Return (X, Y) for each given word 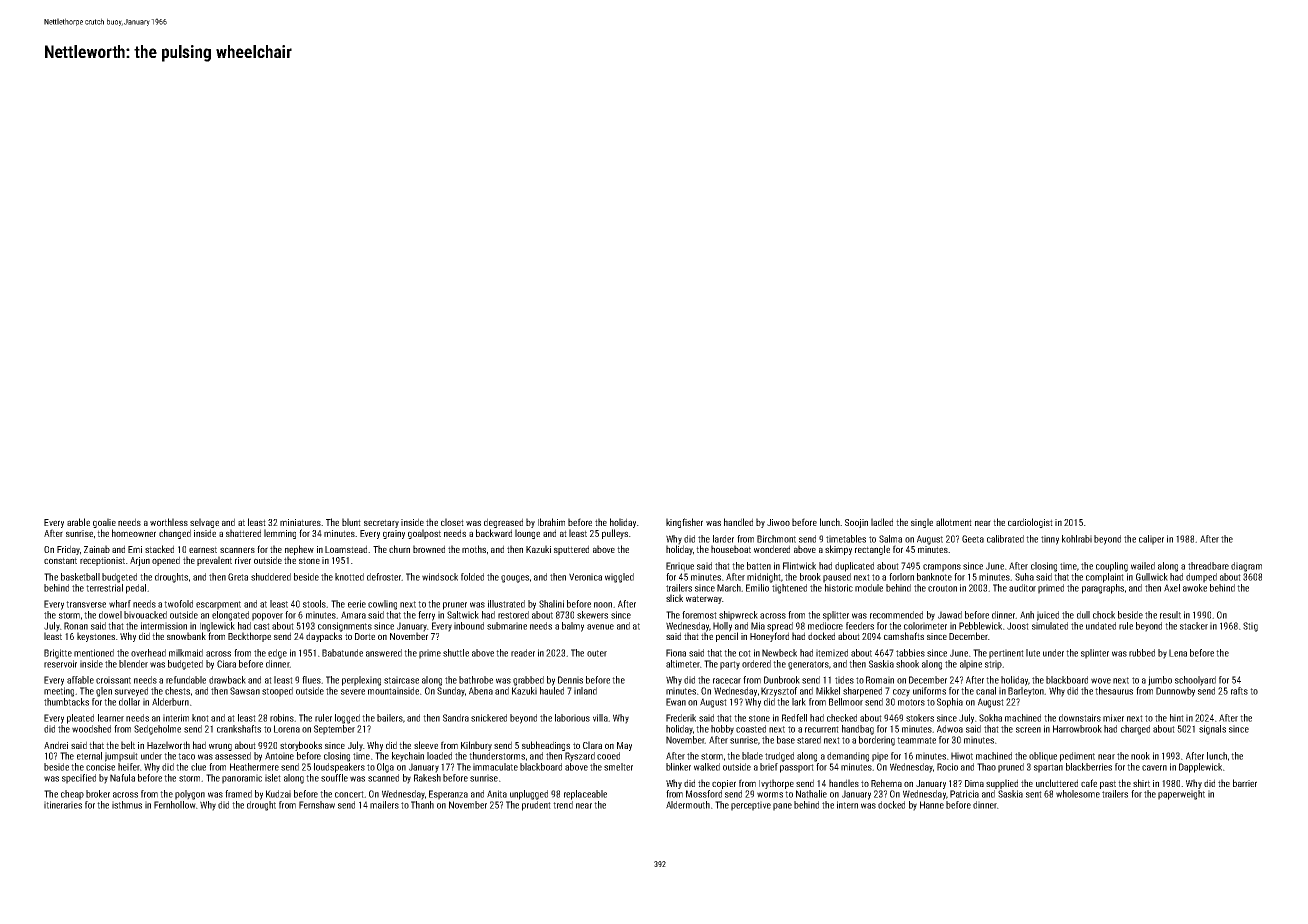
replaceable (585, 795)
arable (78, 522)
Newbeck (779, 653)
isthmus (127, 805)
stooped (277, 692)
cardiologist (1030, 523)
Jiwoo (778, 522)
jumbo (1160, 681)
